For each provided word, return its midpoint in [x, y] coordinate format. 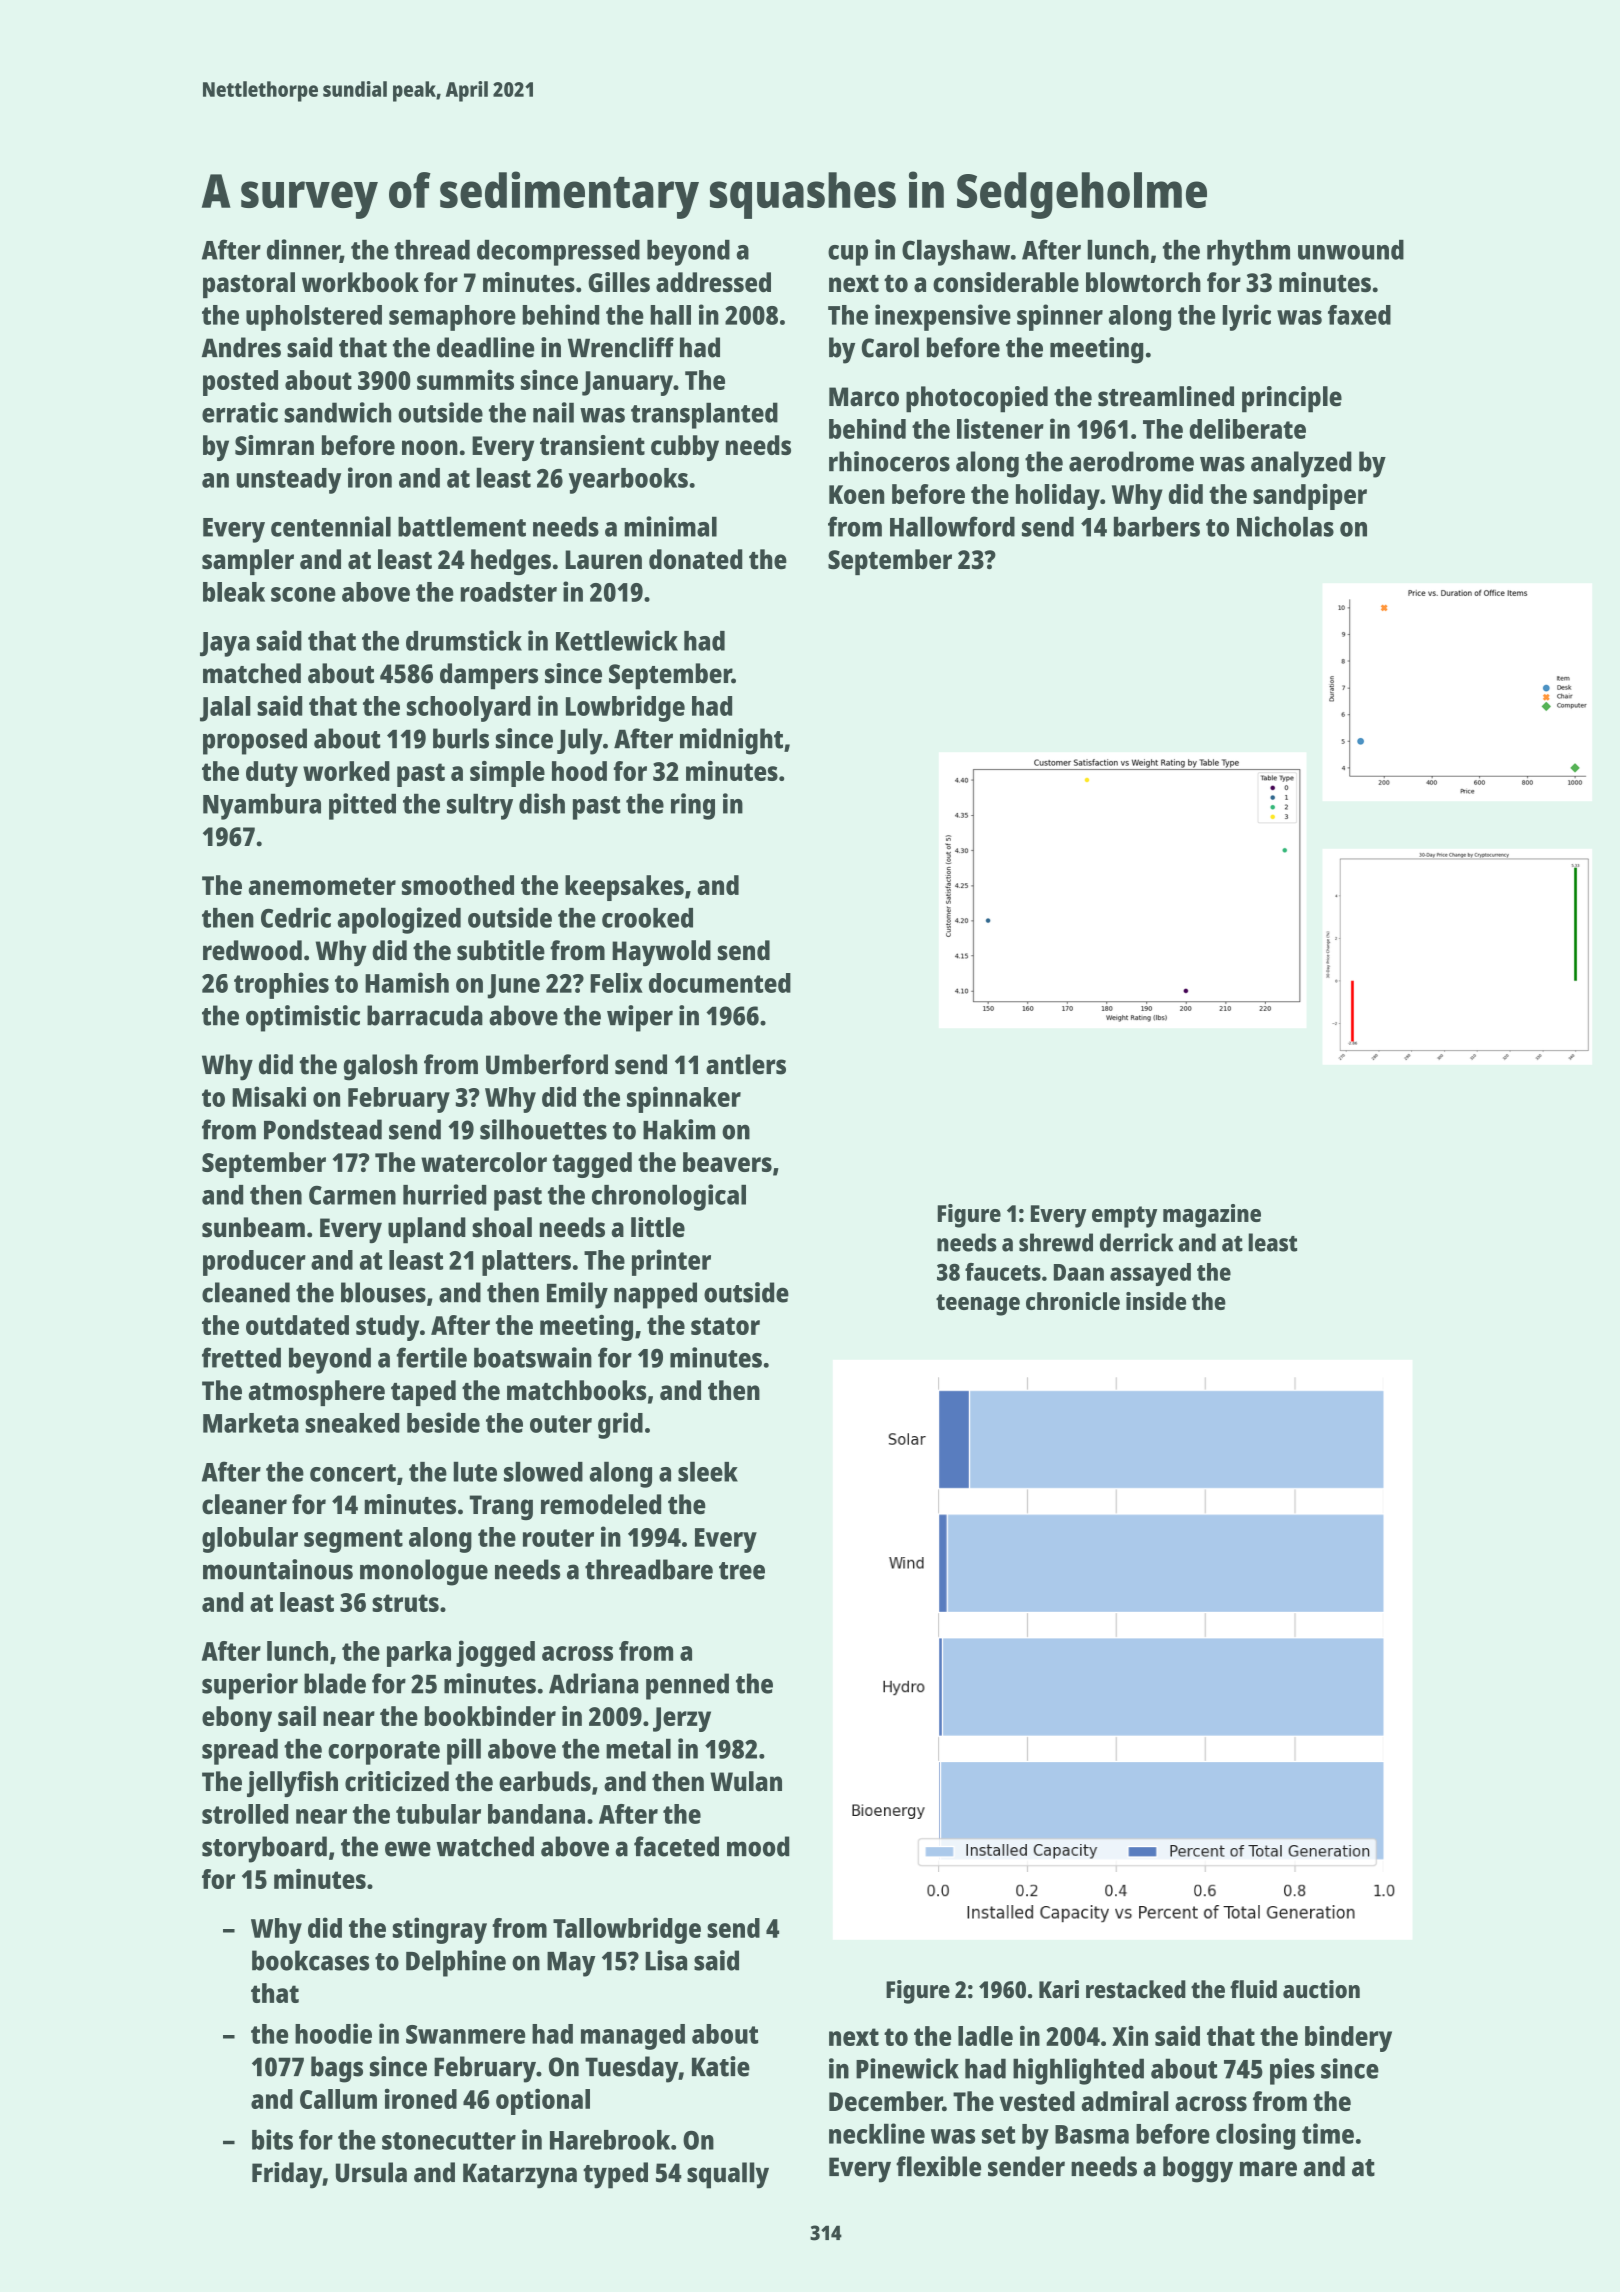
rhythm [1248, 253]
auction [1321, 1989]
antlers [746, 1064]
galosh [380, 1067]
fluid [1253, 1989]
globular [250, 1540]
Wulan [746, 1781]
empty [1124, 1217]
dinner [303, 250]
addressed [713, 282]
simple [507, 774]
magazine [1212, 1216]
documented [720, 983]
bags [337, 2069]
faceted [676, 1846]
